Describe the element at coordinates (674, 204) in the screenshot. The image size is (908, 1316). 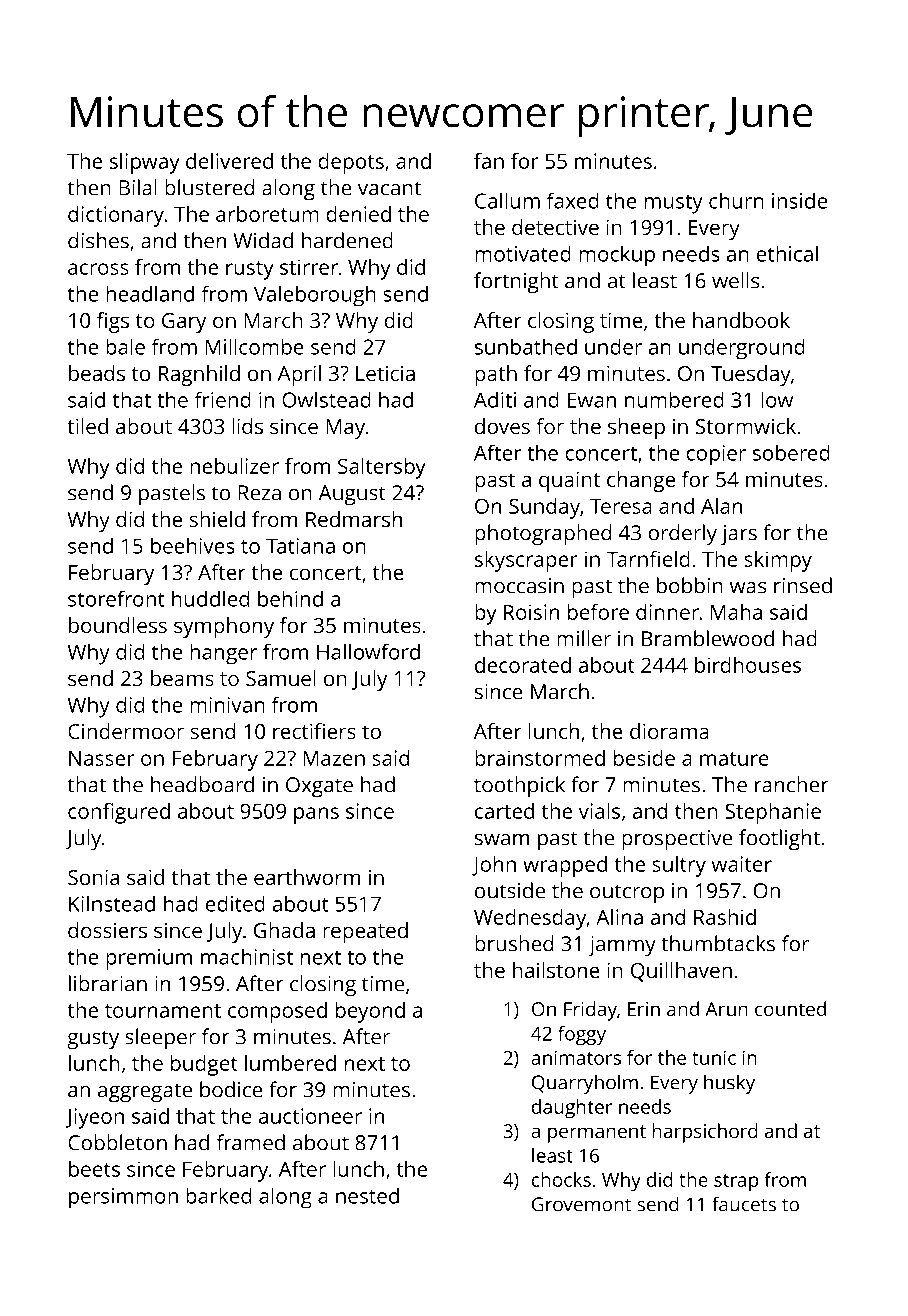
I see `musty` at that location.
